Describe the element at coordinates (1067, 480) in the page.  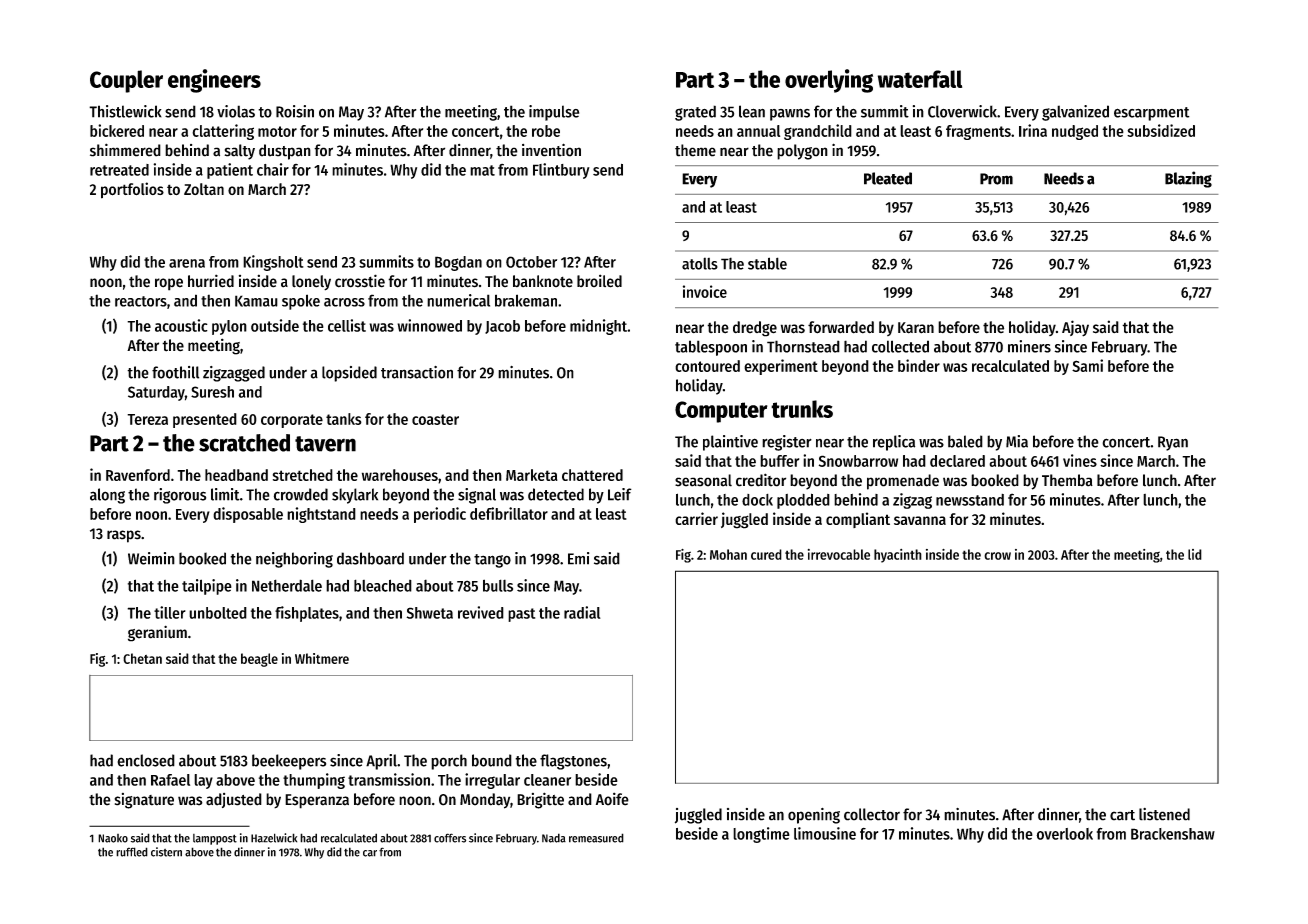
I see `Themba` at that location.
